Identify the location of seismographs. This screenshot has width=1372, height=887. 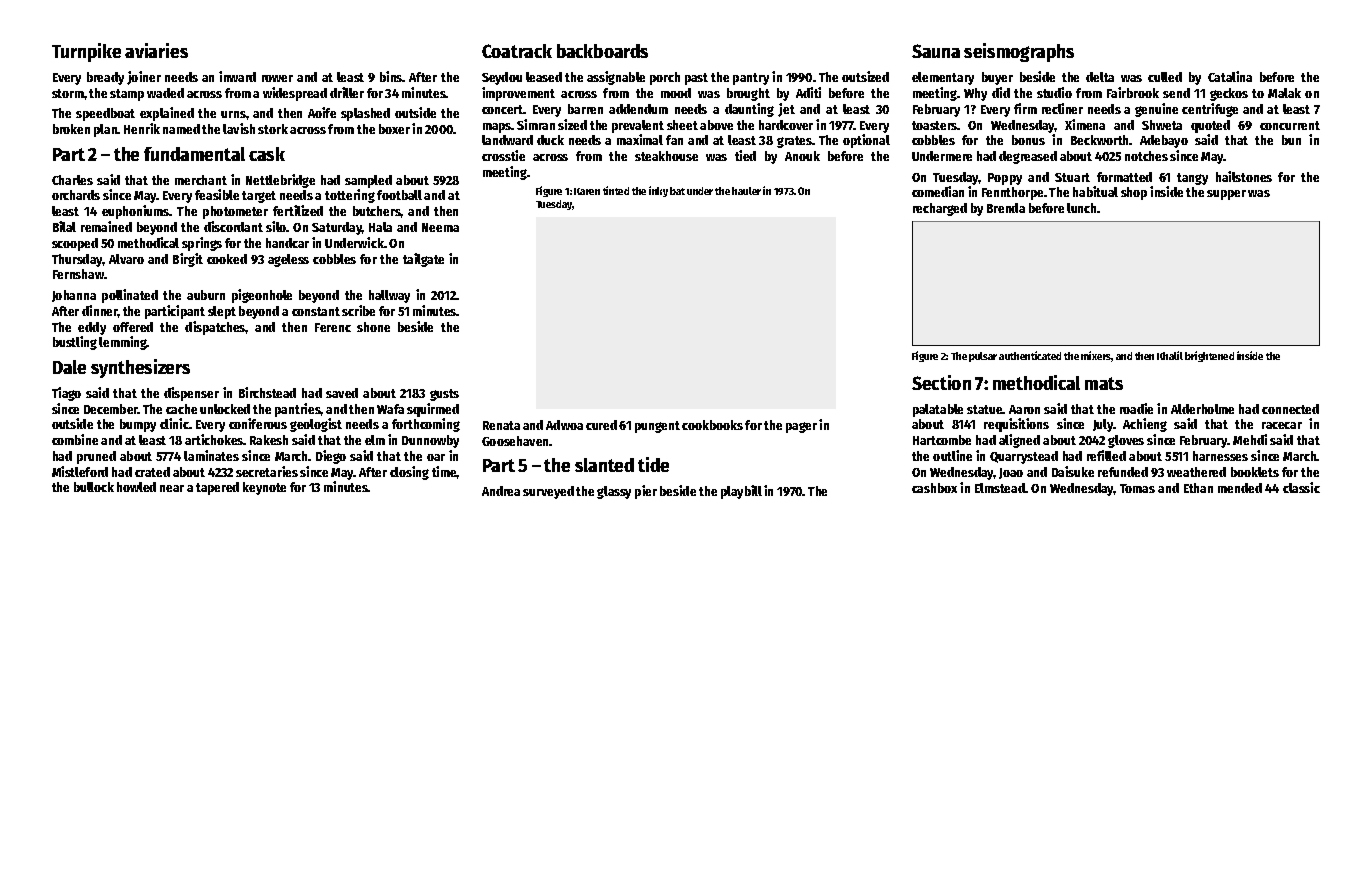
(1019, 52).
